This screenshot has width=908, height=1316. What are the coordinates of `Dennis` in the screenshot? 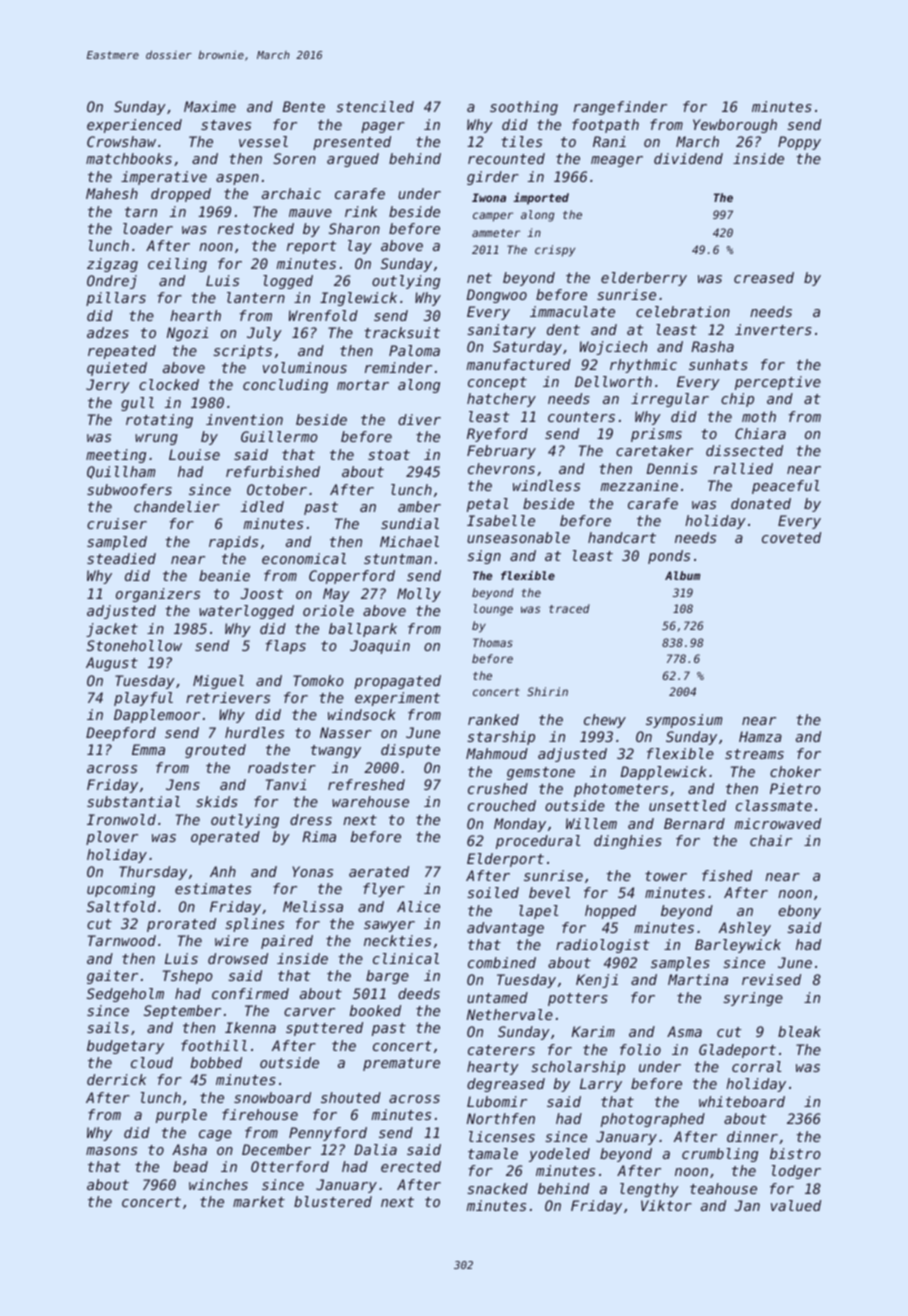 It's located at (672, 468).
